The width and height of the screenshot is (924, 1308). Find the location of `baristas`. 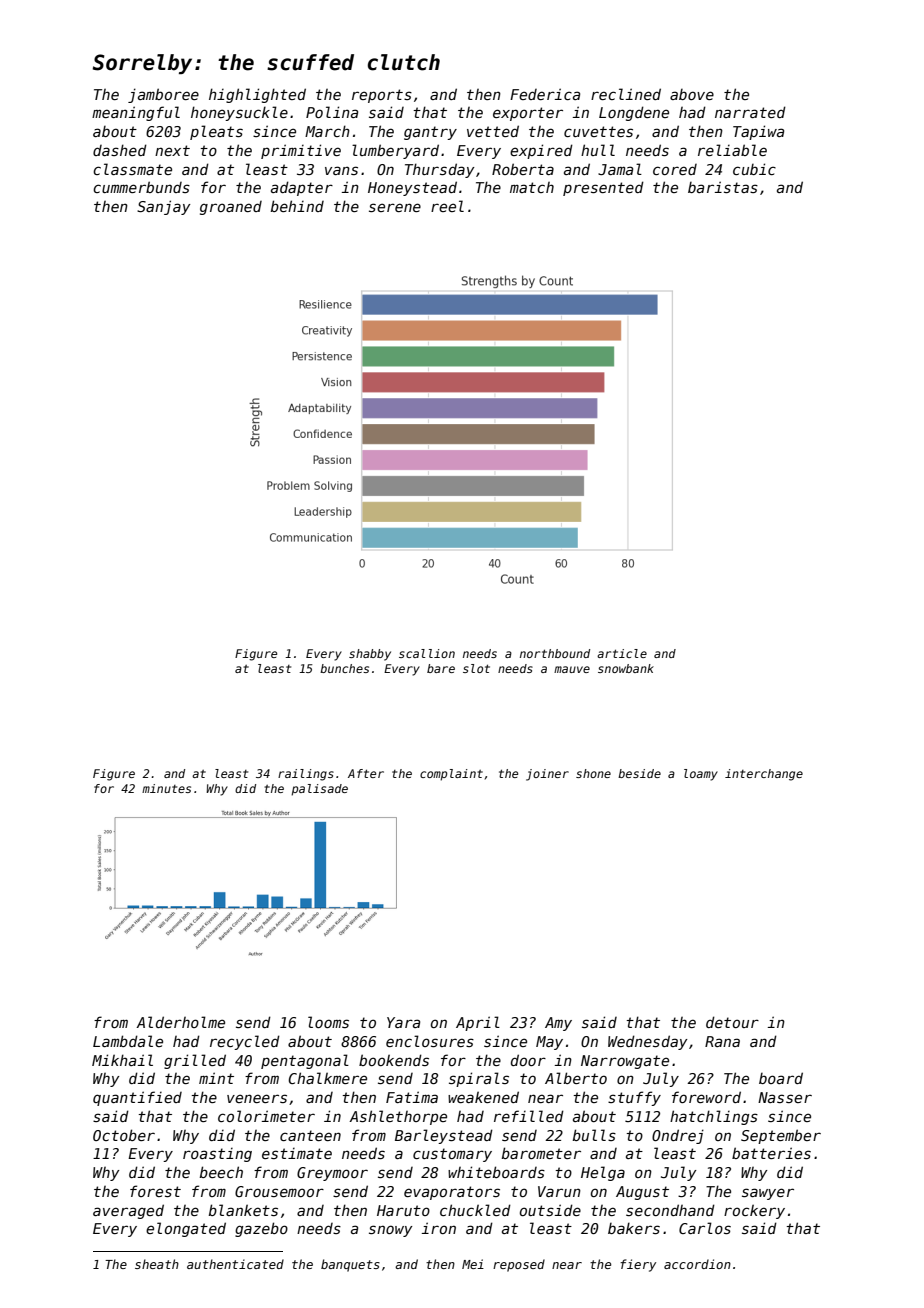

baristas is located at coordinates (723, 187).
